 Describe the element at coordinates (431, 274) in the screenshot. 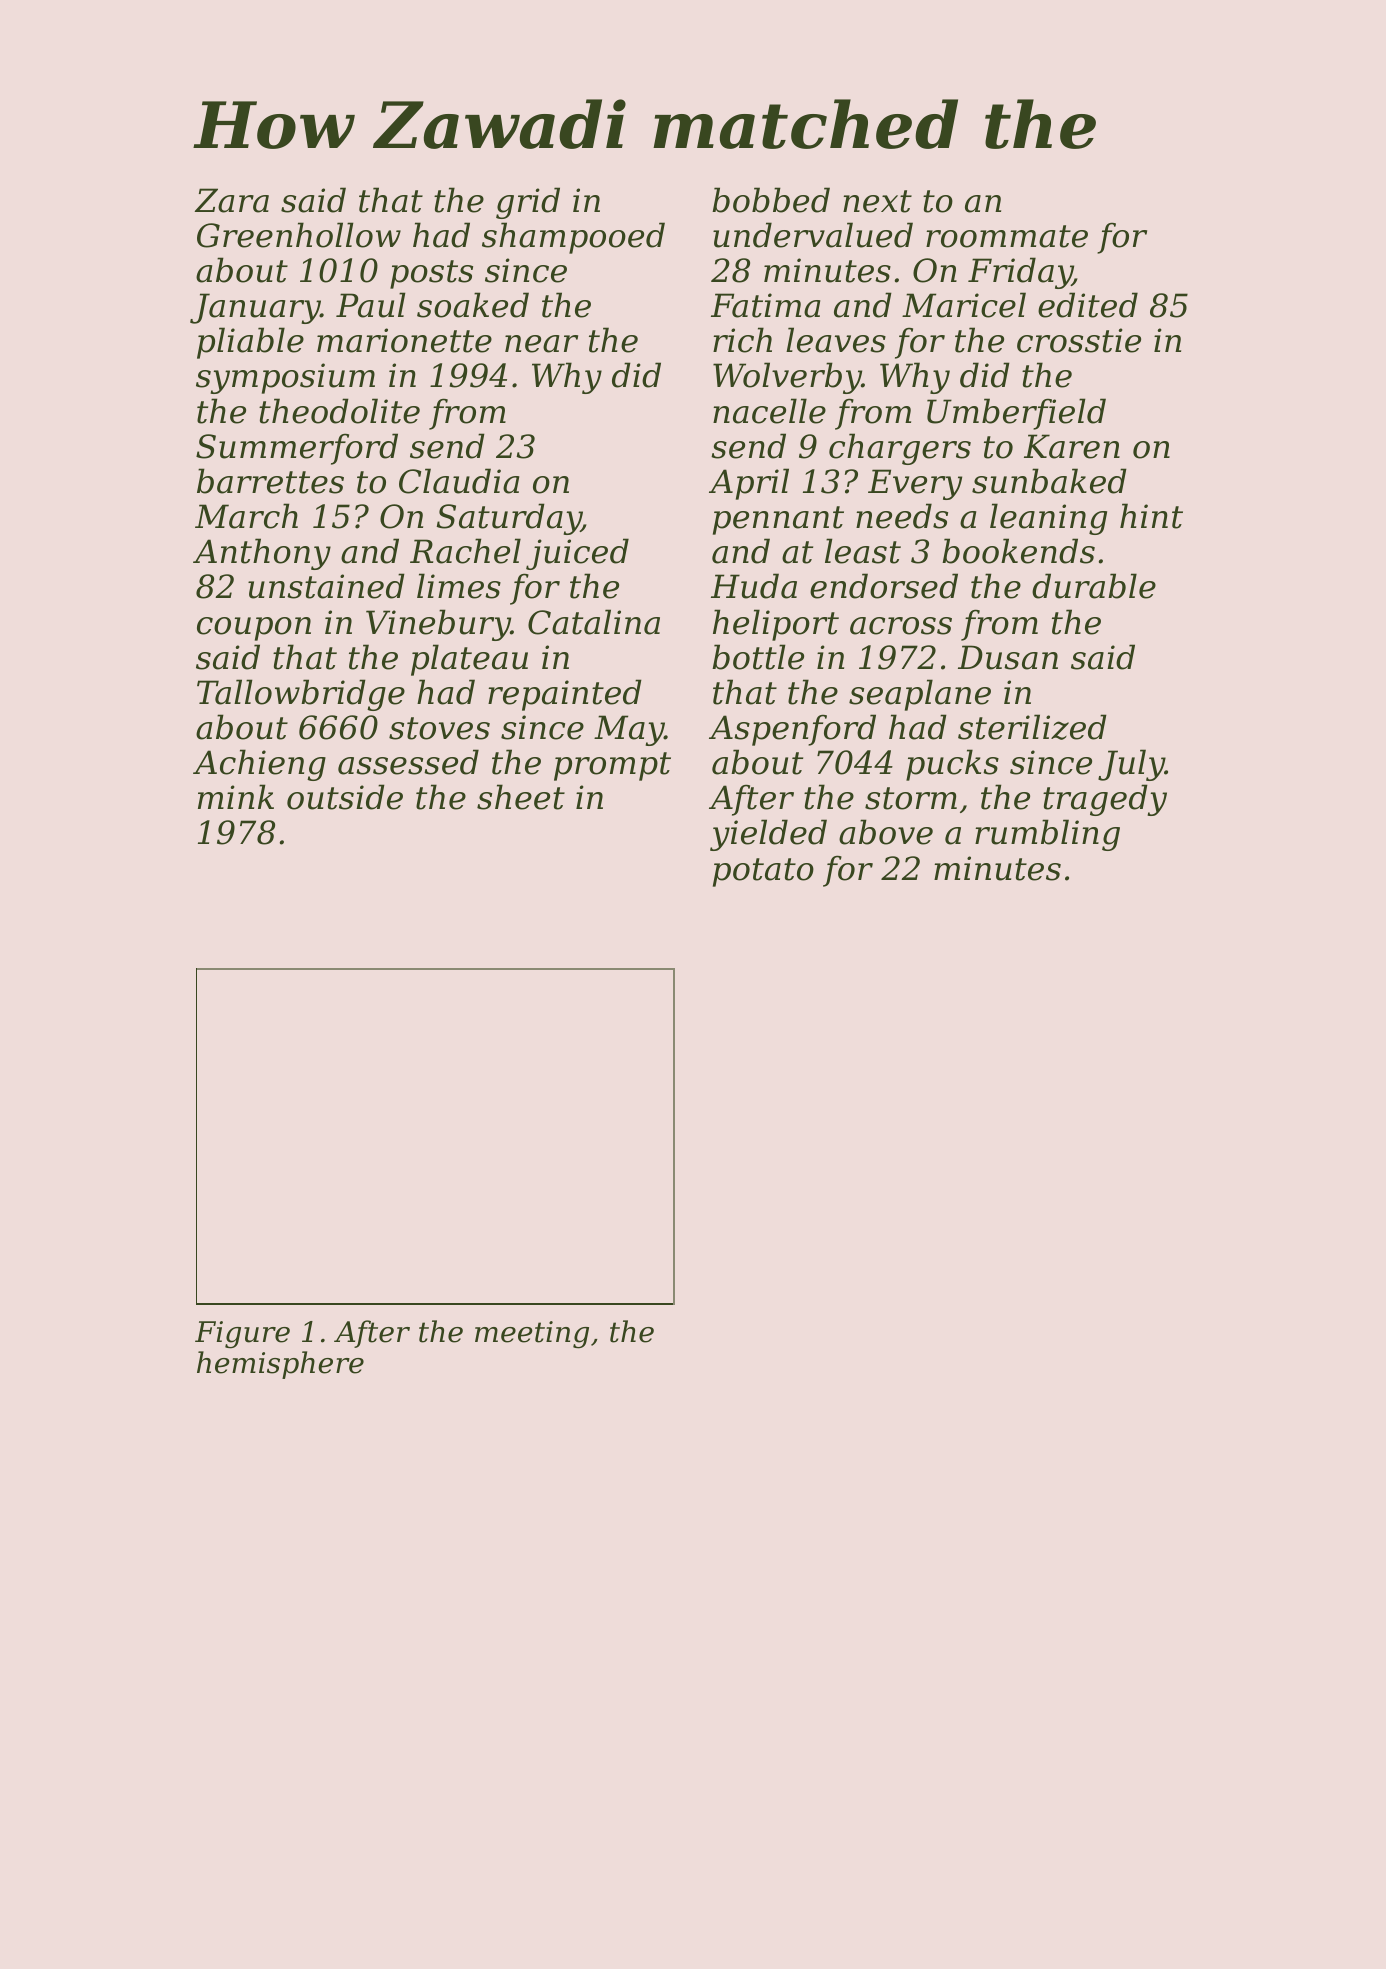

I see `posts` at that location.
